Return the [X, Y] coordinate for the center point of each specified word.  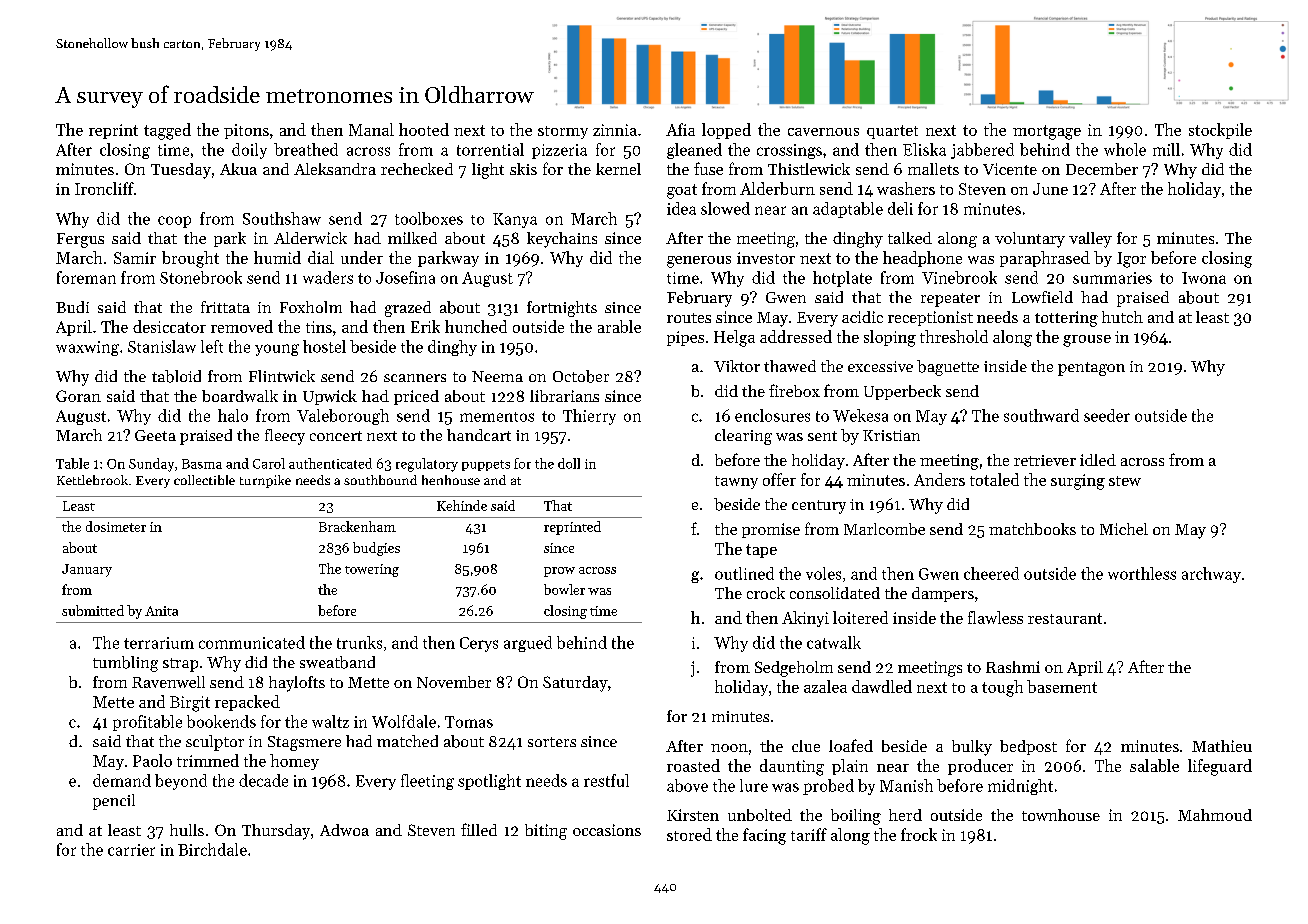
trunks [359, 642]
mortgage [1047, 132]
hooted [424, 129]
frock [919, 834]
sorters [552, 742]
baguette [948, 368]
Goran [78, 396]
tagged [167, 131]
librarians [564, 396]
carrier [131, 850]
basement [1062, 686]
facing [764, 836]
